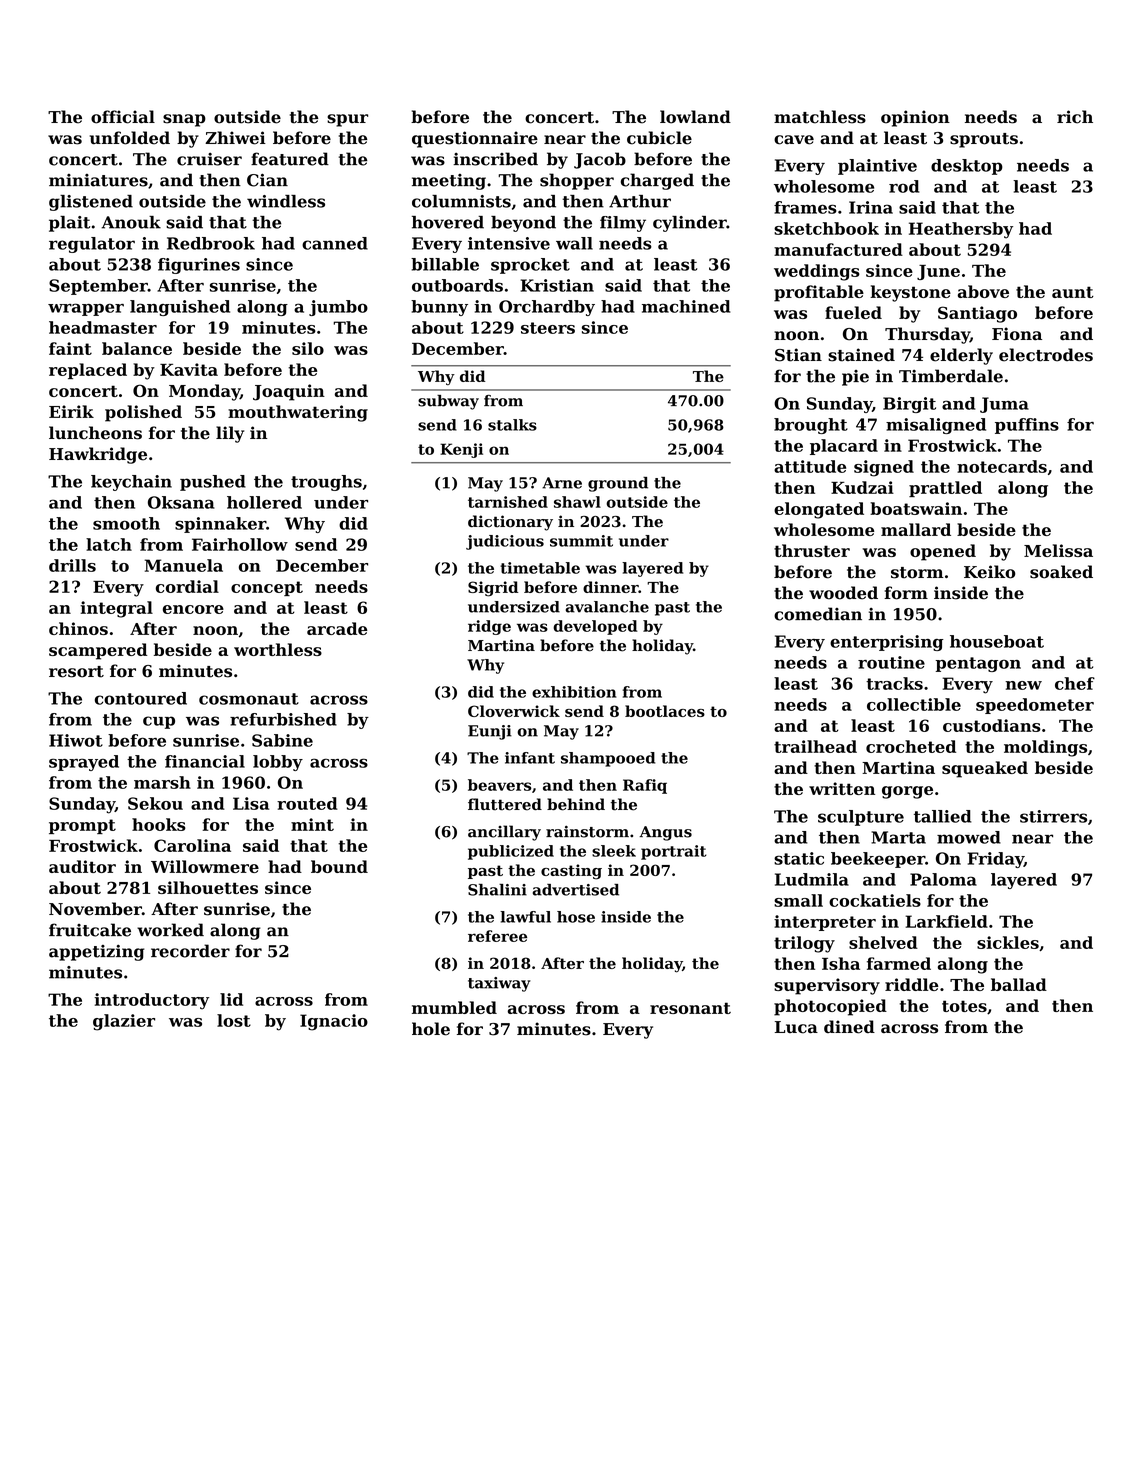  I want to click on refurbished, so click(283, 719).
